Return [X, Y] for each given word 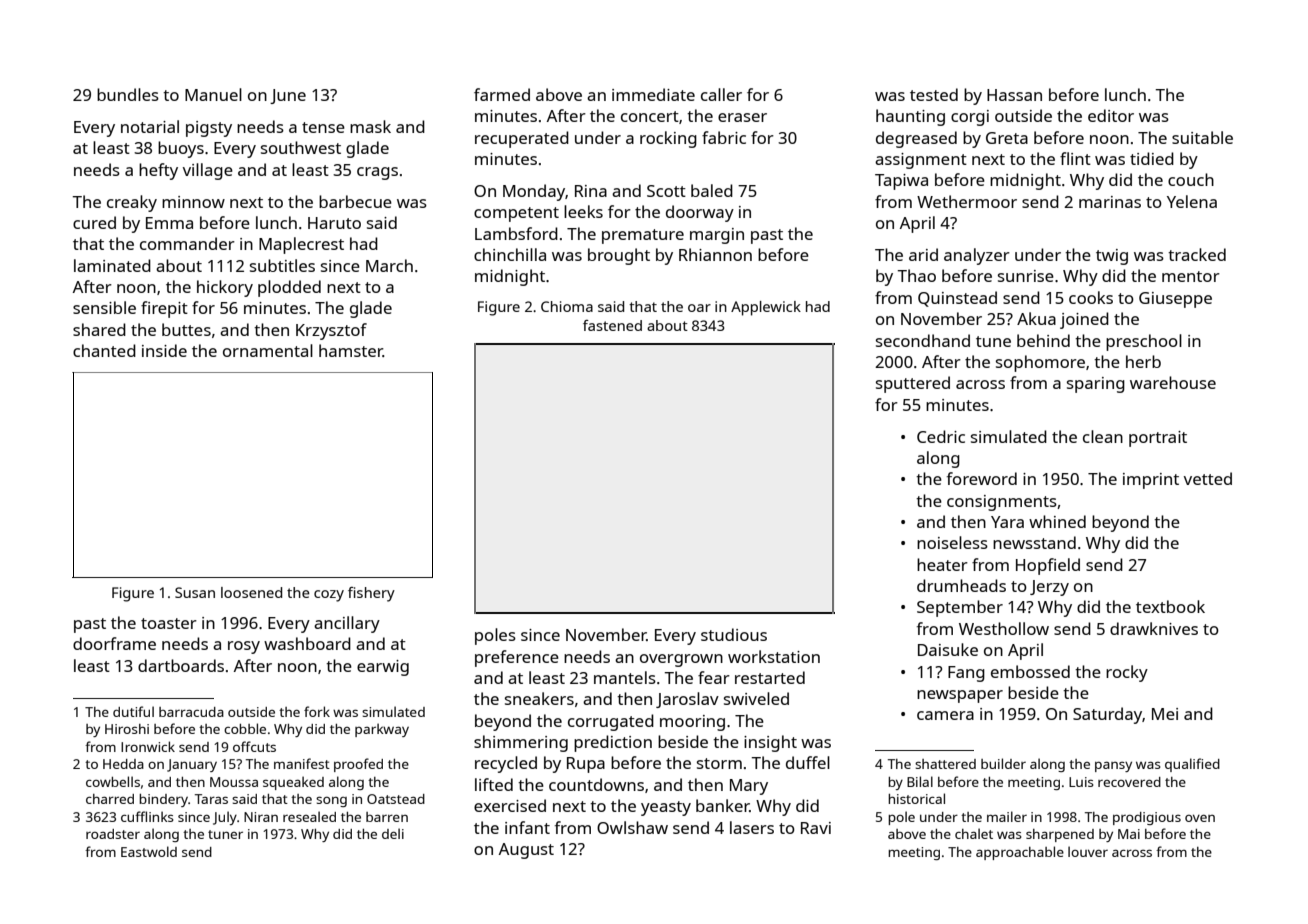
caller [721, 94]
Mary [749, 787]
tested [934, 94]
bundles [128, 94]
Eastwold [149, 851]
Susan [195, 592]
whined [1057, 521]
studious [734, 634]
